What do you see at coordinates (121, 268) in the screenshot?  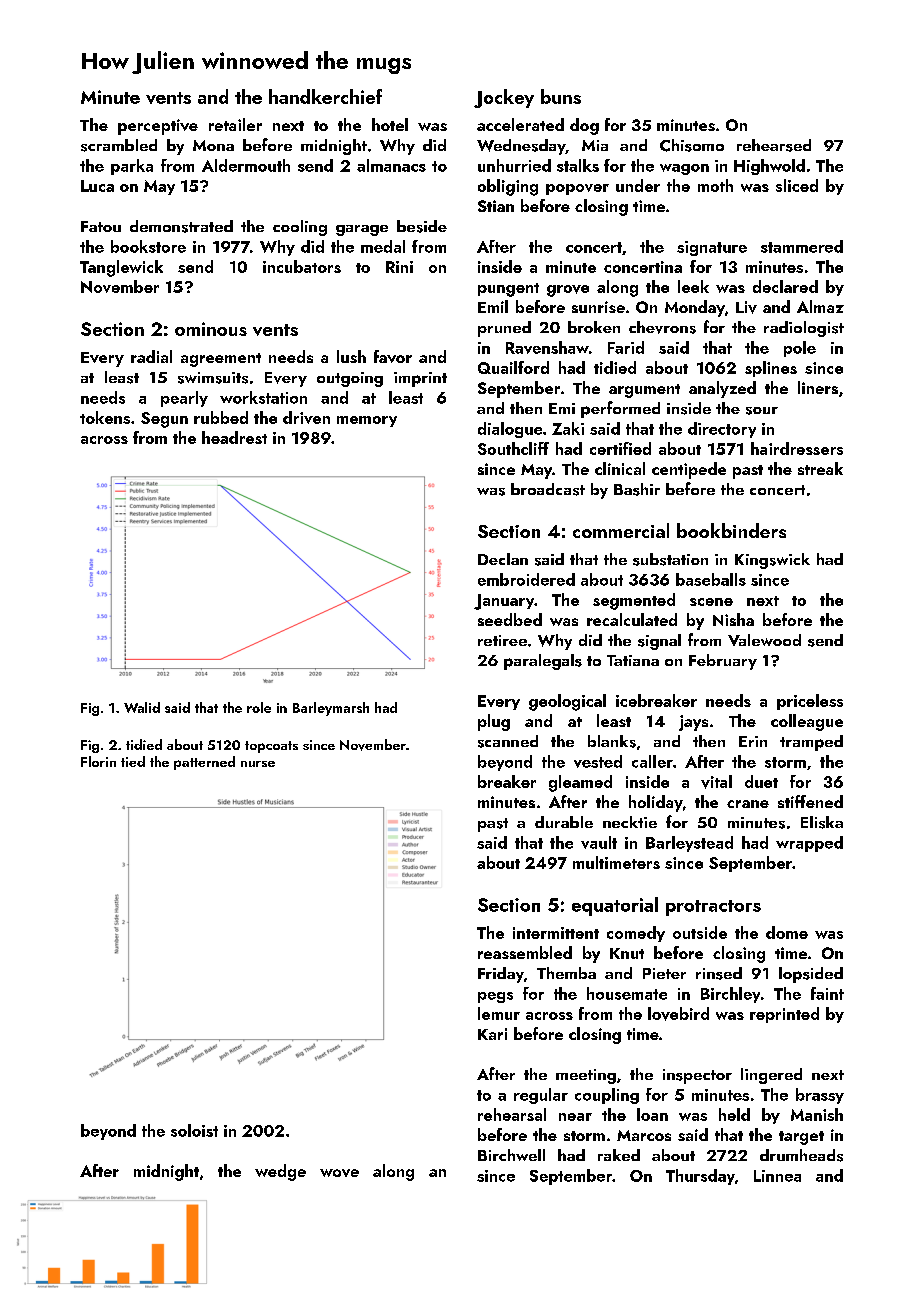 I see `Tanglewick` at bounding box center [121, 268].
